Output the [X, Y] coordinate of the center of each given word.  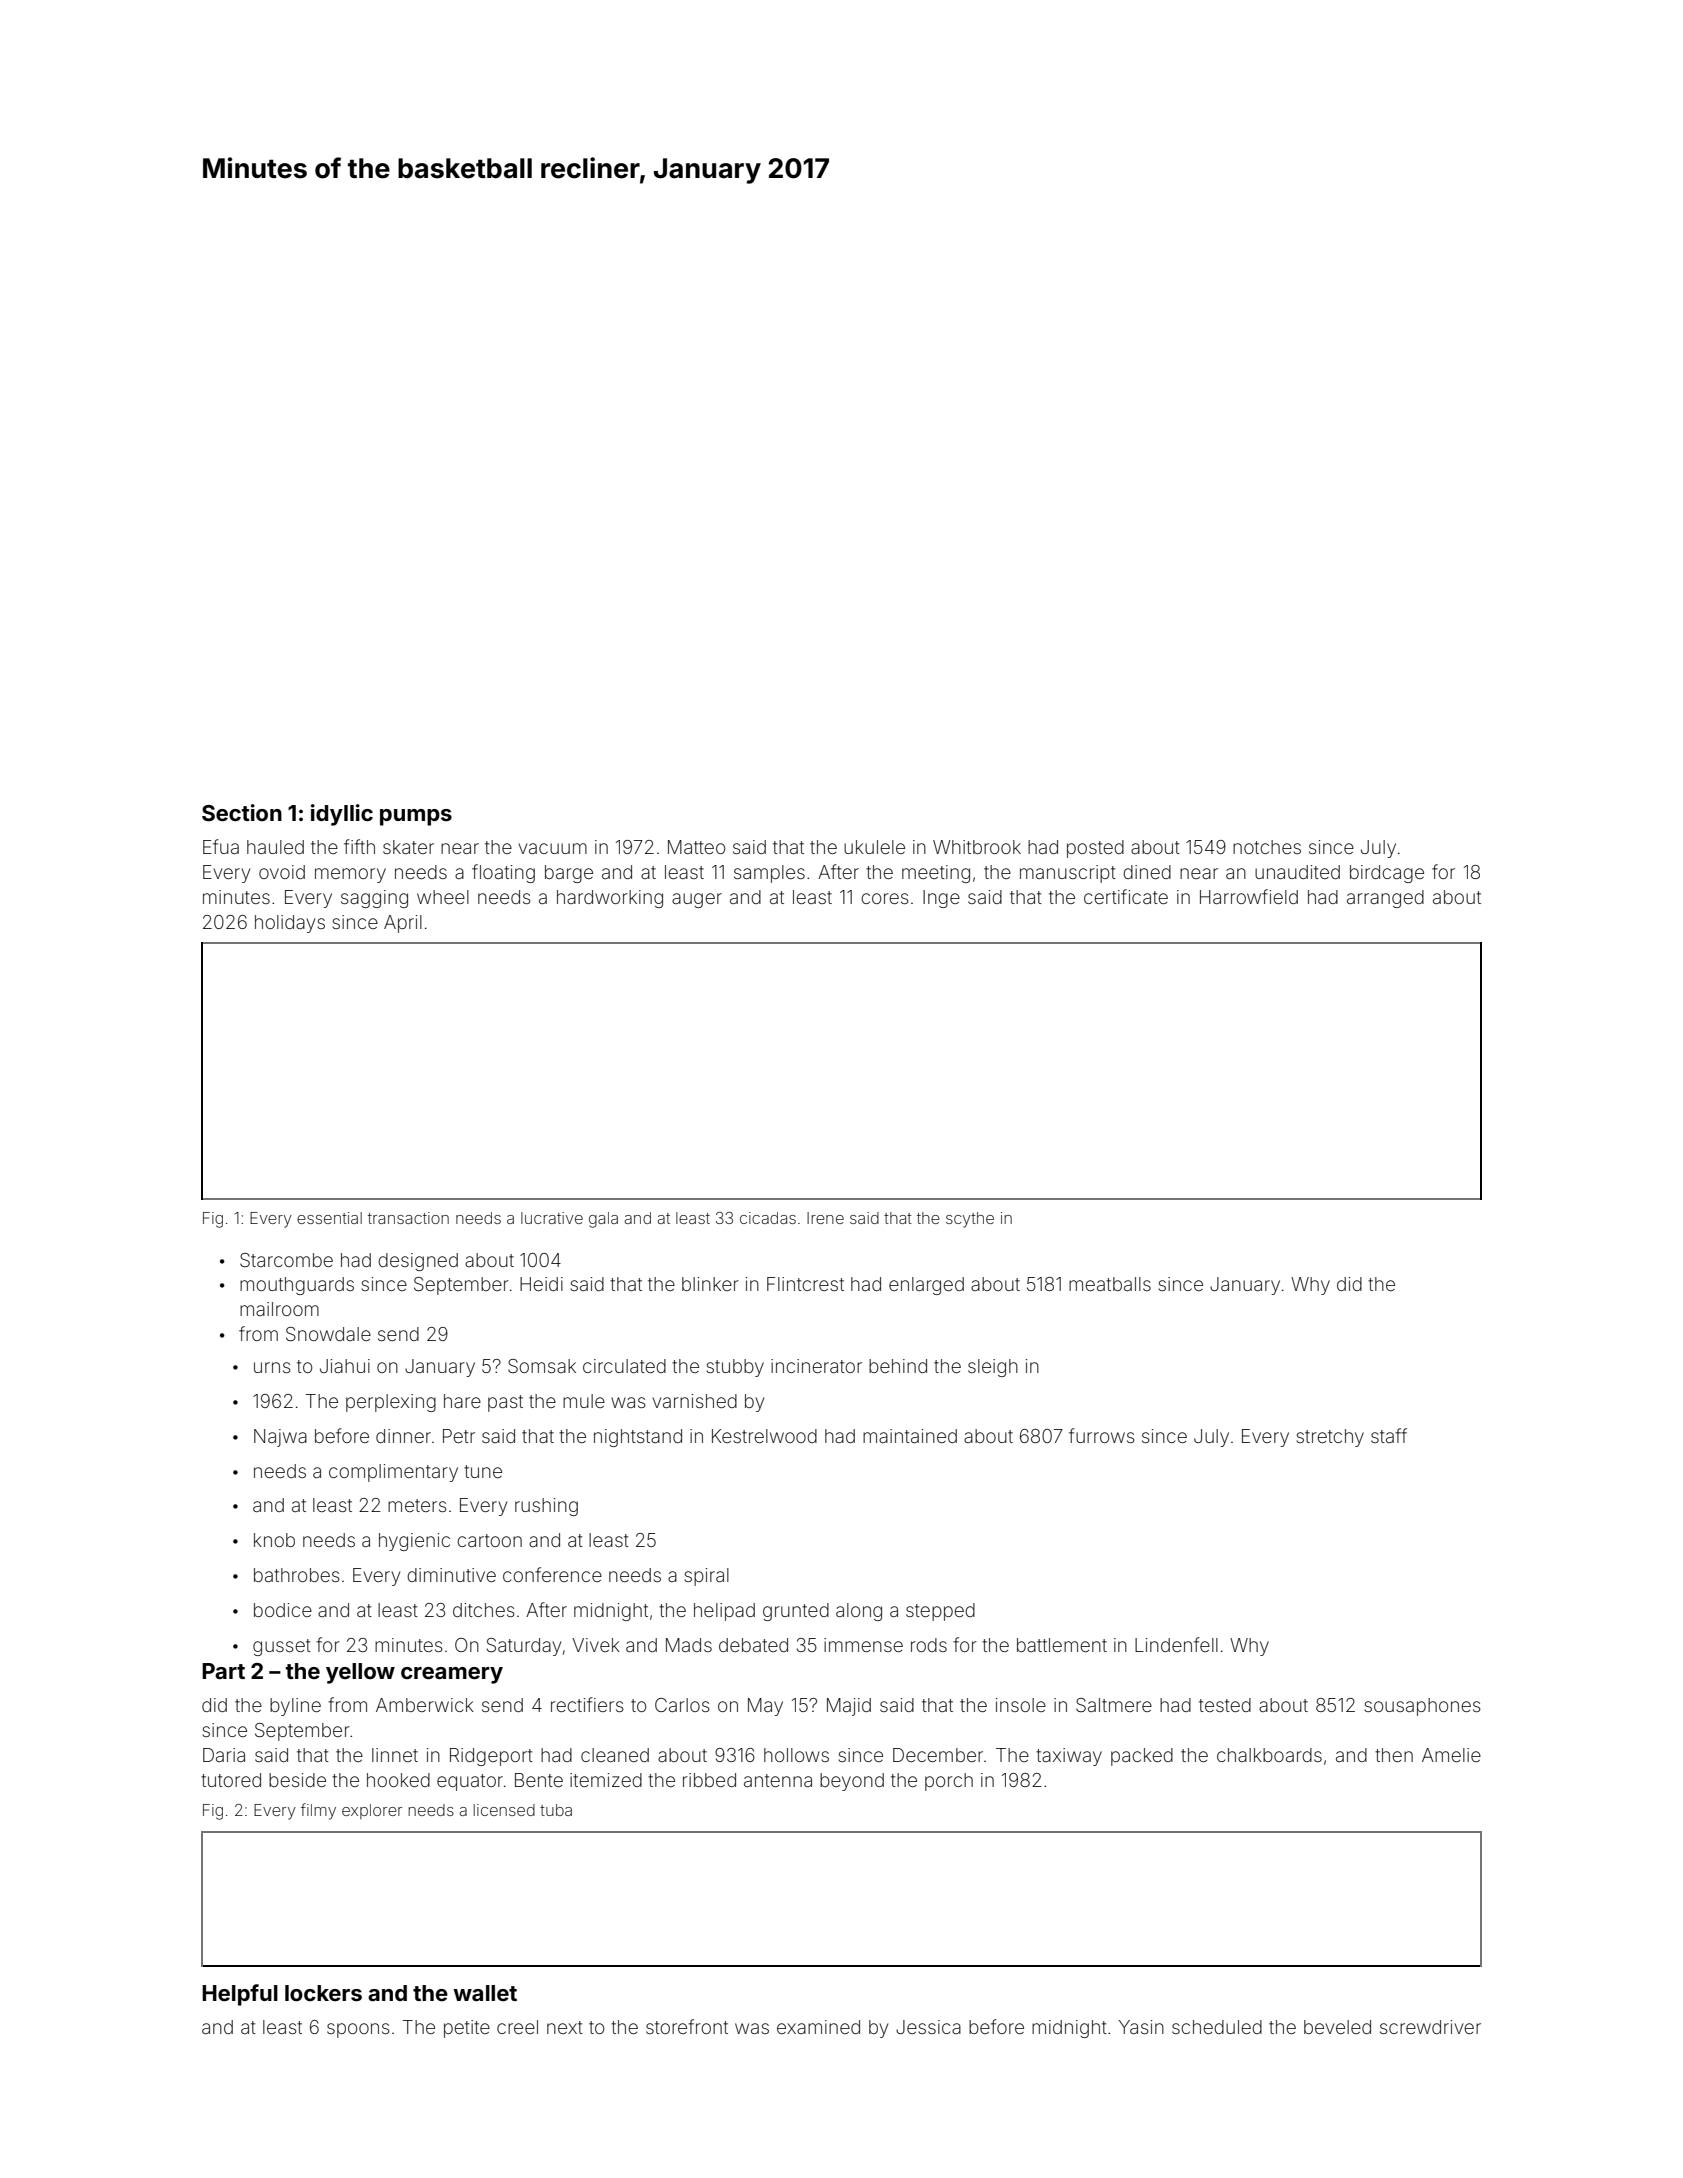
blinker [710, 1284]
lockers [323, 1993]
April [403, 924]
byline [295, 1707]
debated [753, 1645]
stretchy [1330, 1438]
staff [1389, 1435]
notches [1267, 847]
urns [272, 1367]
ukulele [874, 847]
